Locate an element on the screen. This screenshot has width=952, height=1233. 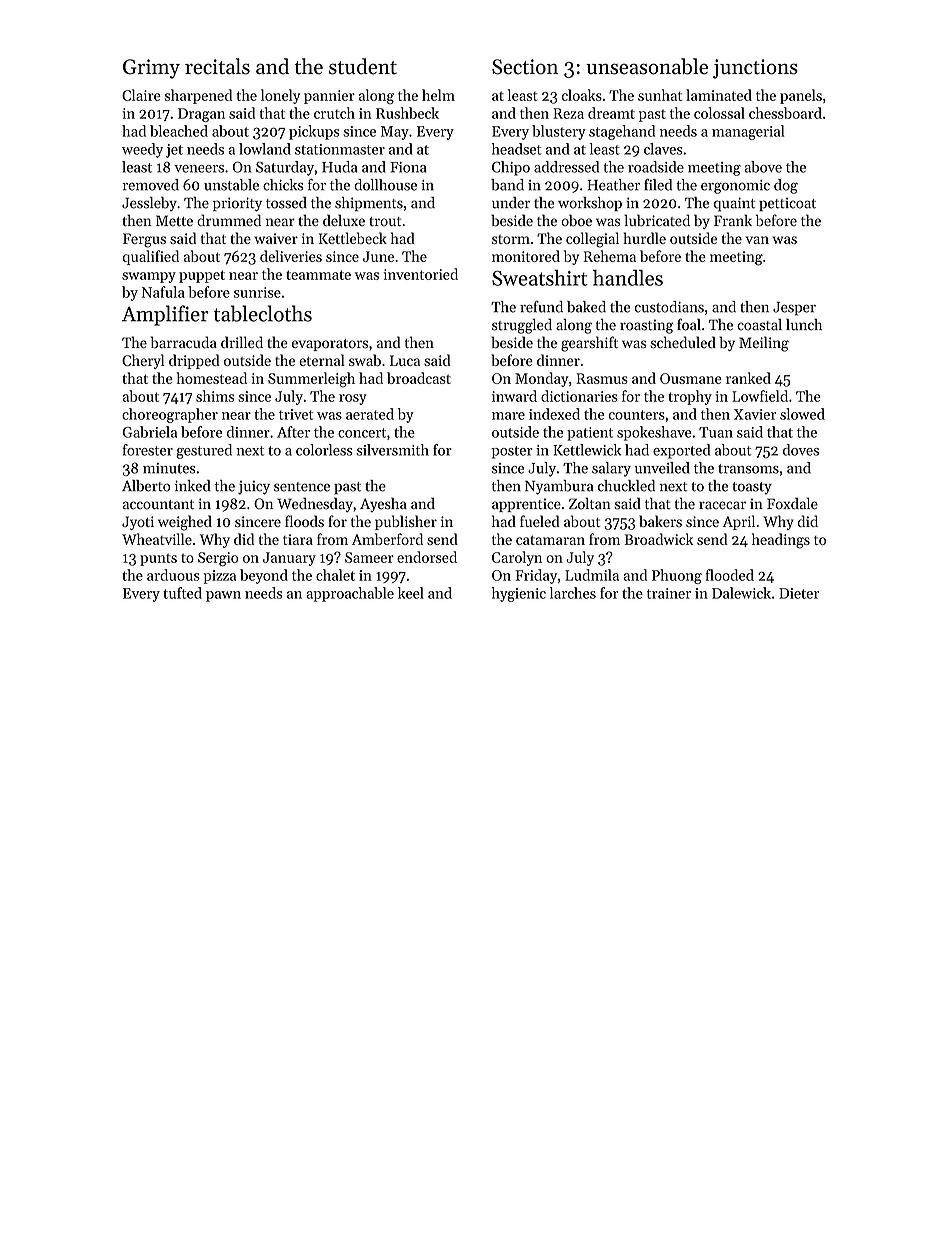
drilled is located at coordinates (242, 342).
